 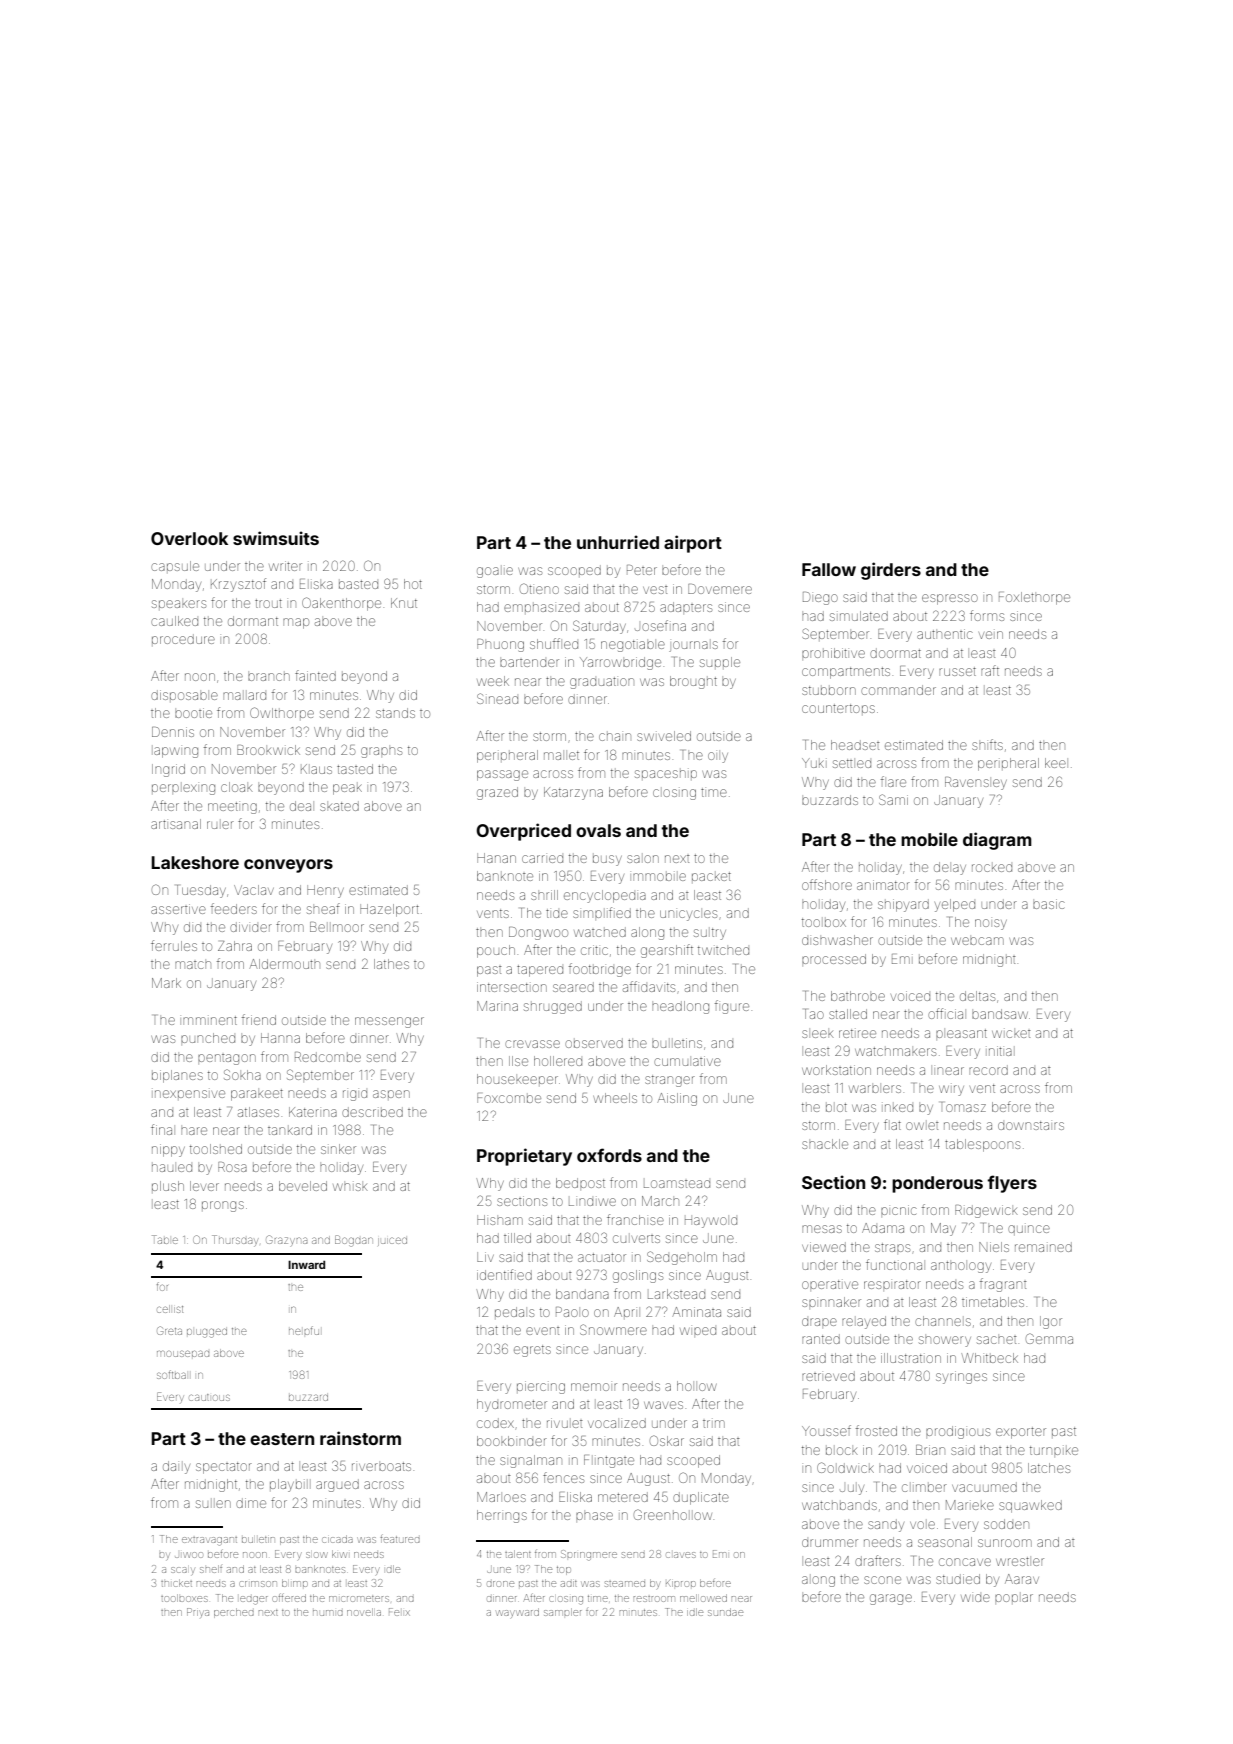 What do you see at coordinates (701, 1498) in the screenshot?
I see `duplicate` at bounding box center [701, 1498].
